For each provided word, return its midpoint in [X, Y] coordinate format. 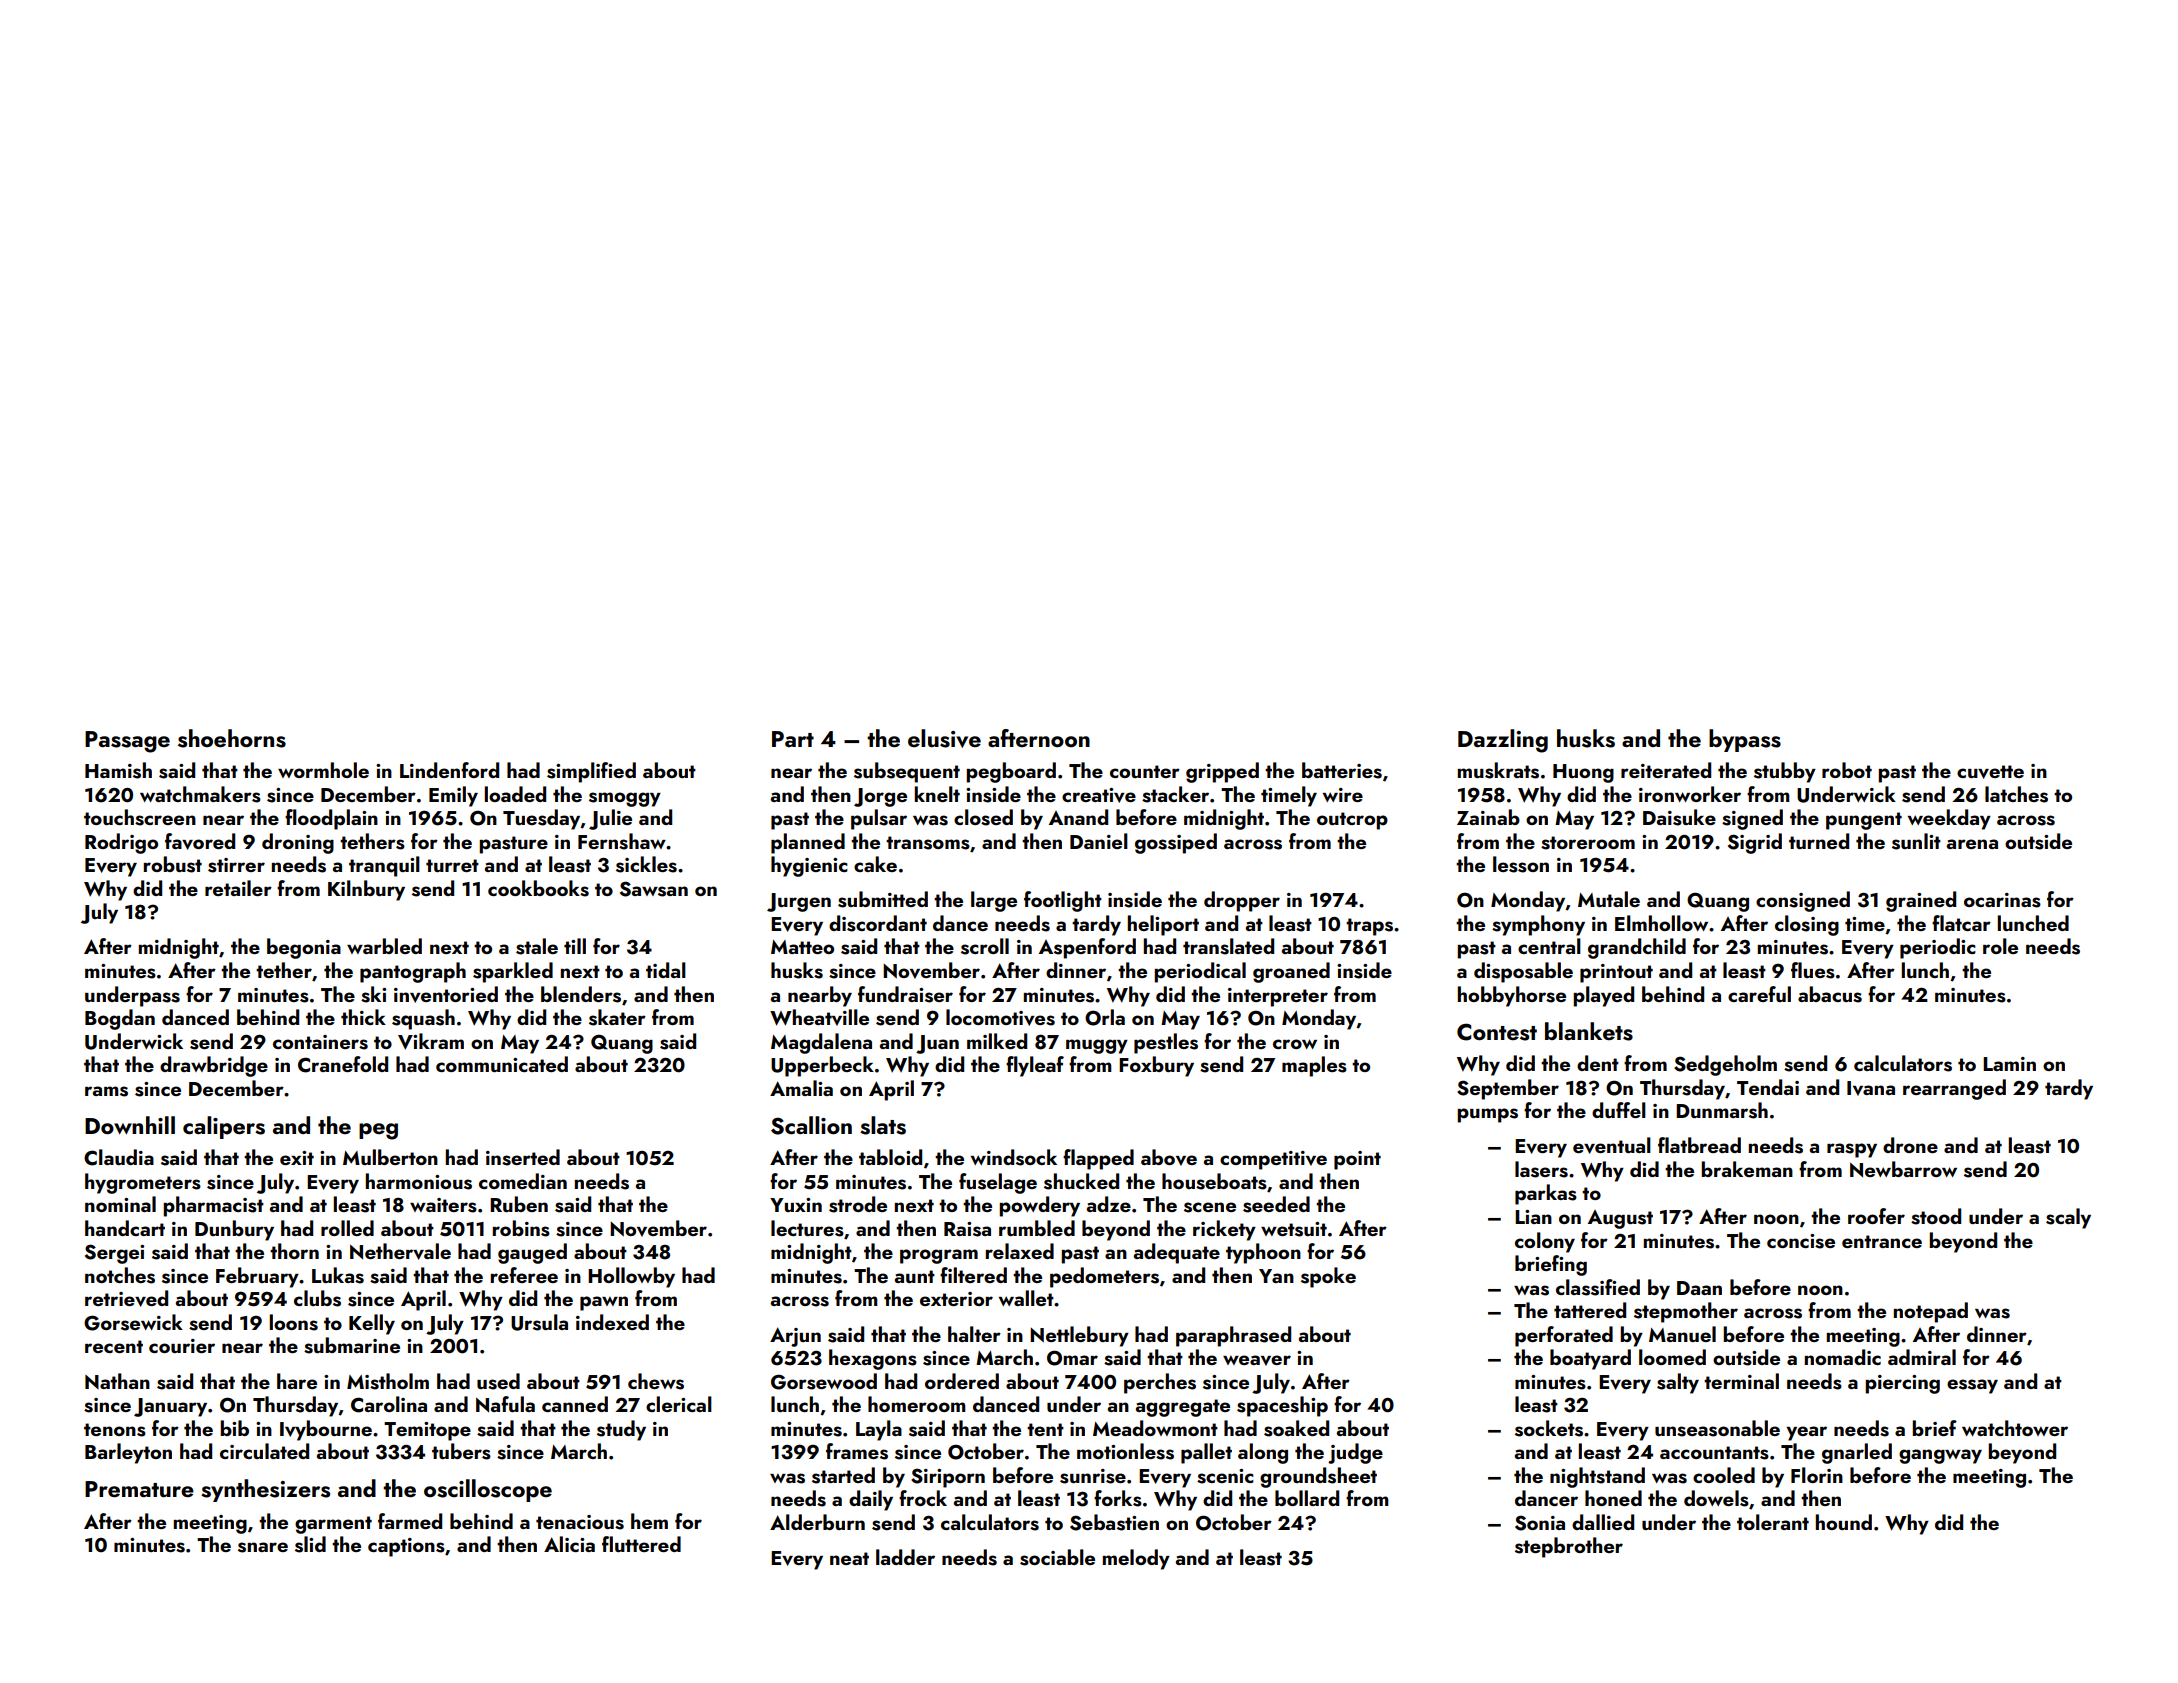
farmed [410, 1521]
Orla [1105, 1017]
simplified [591, 772]
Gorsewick [133, 1322]
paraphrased [1233, 1336]
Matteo [802, 947]
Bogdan [120, 1019]
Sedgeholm [1725, 1065]
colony [1545, 1242]
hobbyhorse [1512, 996]
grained [1921, 901]
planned [808, 843]
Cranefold [343, 1064]
